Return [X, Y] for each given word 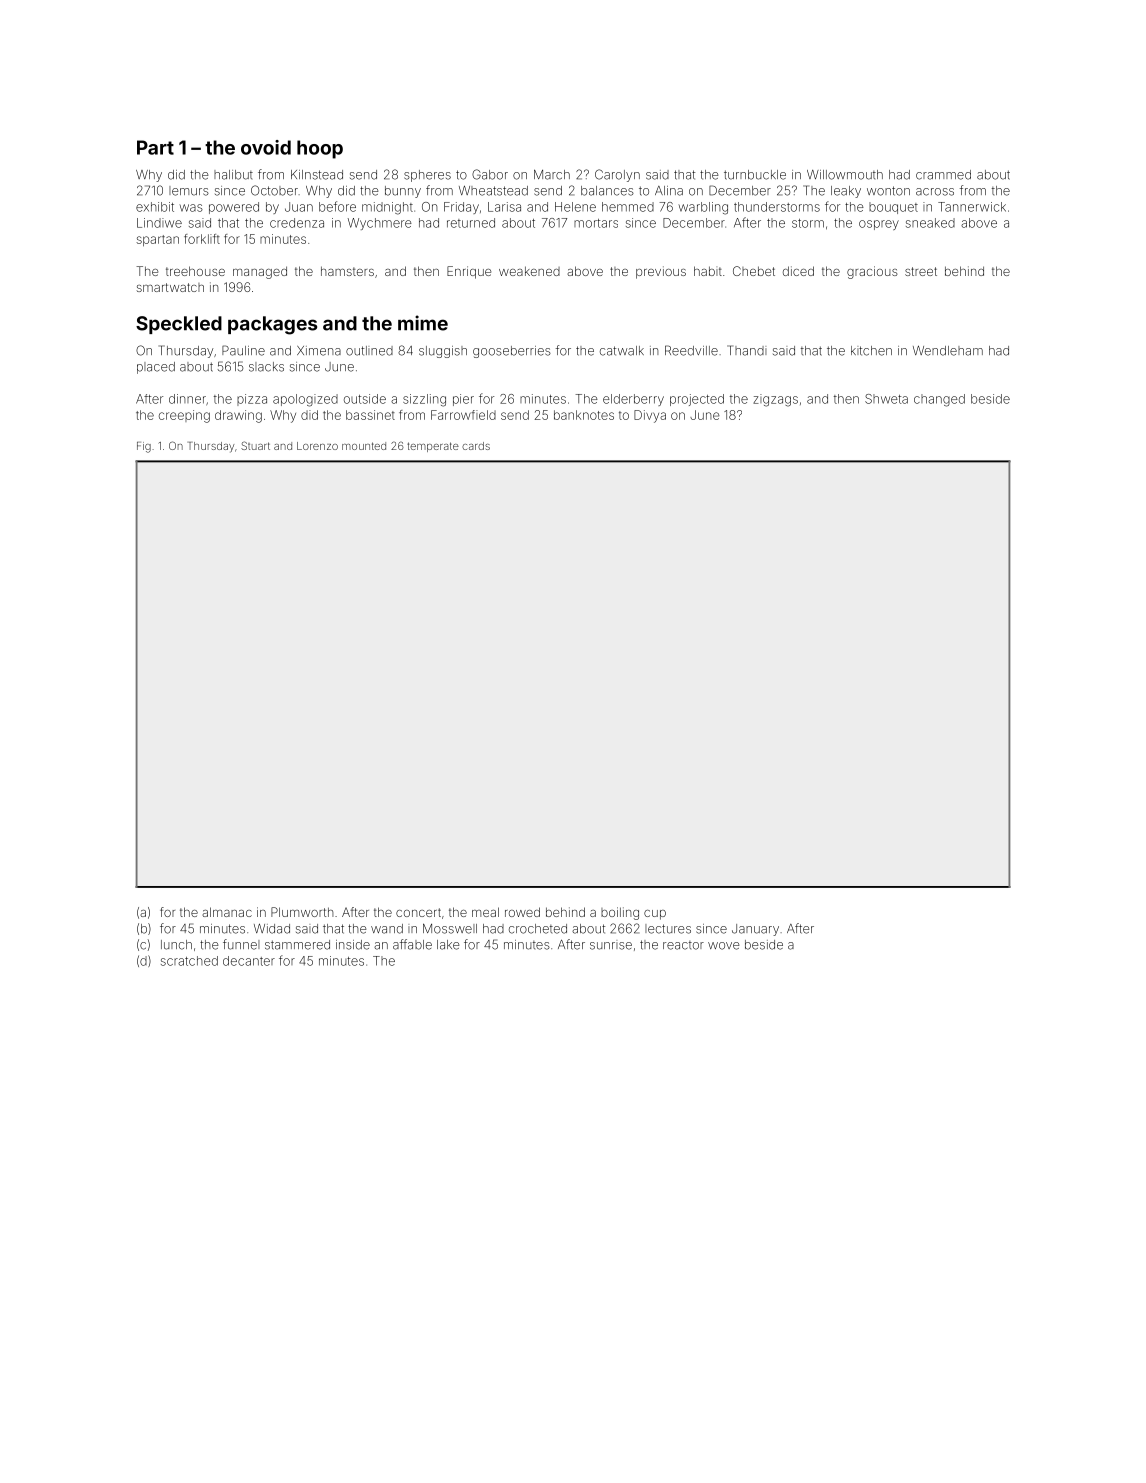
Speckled [179, 325]
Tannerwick [972, 207]
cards [476, 446]
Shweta [886, 399]
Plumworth [302, 912]
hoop [320, 149]
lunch [176, 945]
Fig [144, 447]
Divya [650, 416]
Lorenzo [317, 446]
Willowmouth [845, 175]
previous [661, 272]
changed [939, 400]
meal [485, 912]
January [755, 930]
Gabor [490, 174]
